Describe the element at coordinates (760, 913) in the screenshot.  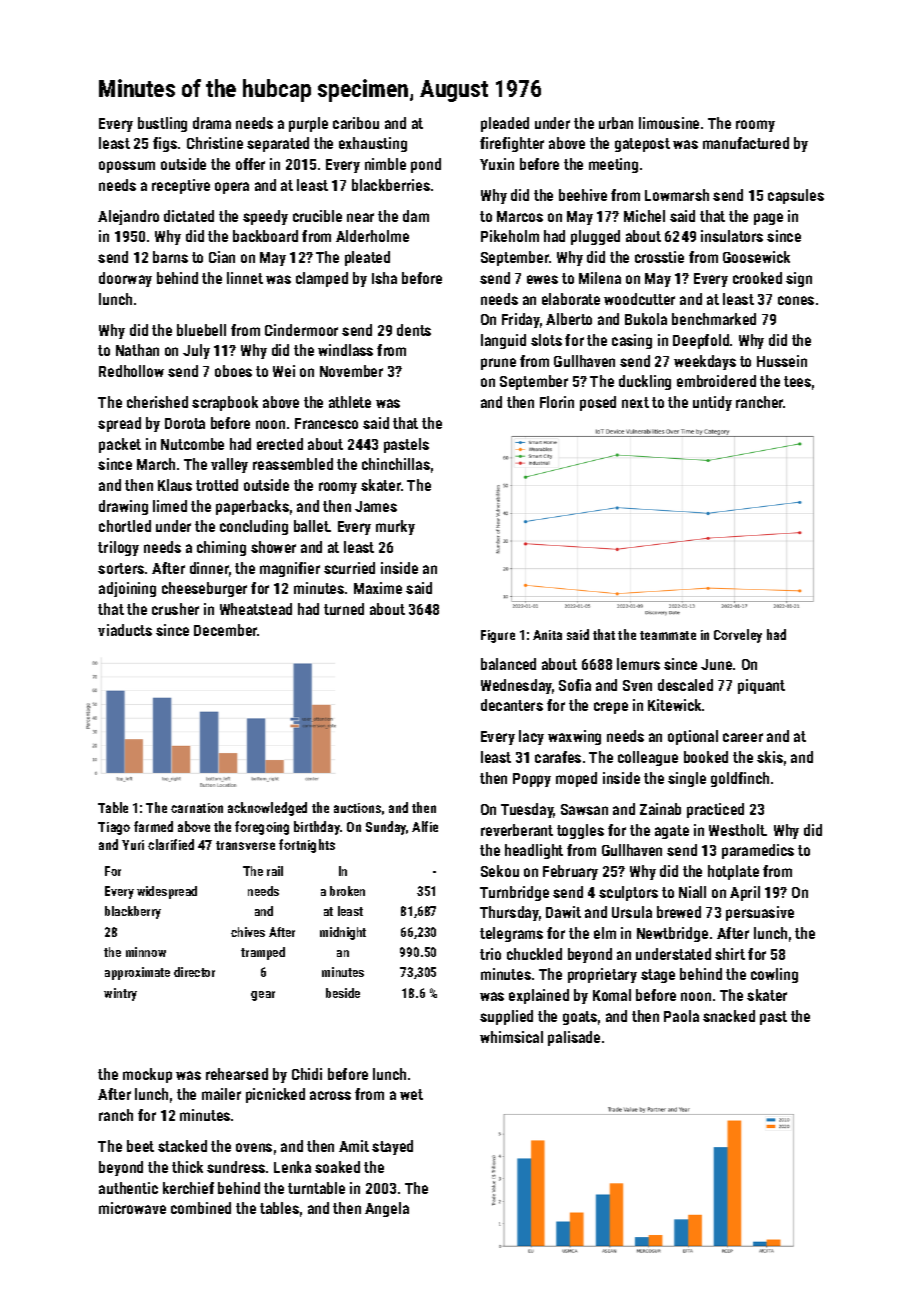
I see `persuasive` at that location.
